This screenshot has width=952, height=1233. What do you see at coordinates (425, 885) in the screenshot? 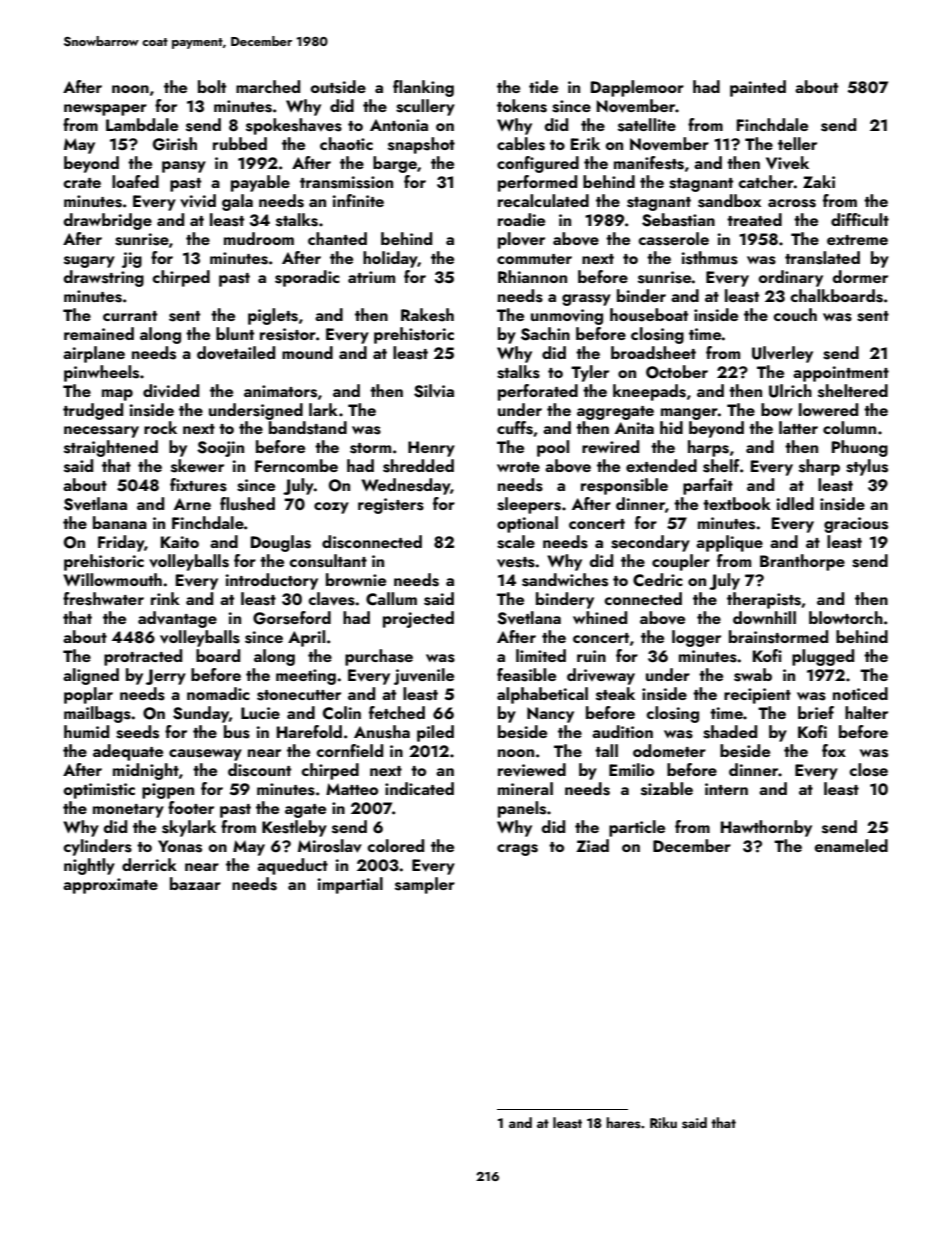
I see `sampler` at bounding box center [425, 885].
